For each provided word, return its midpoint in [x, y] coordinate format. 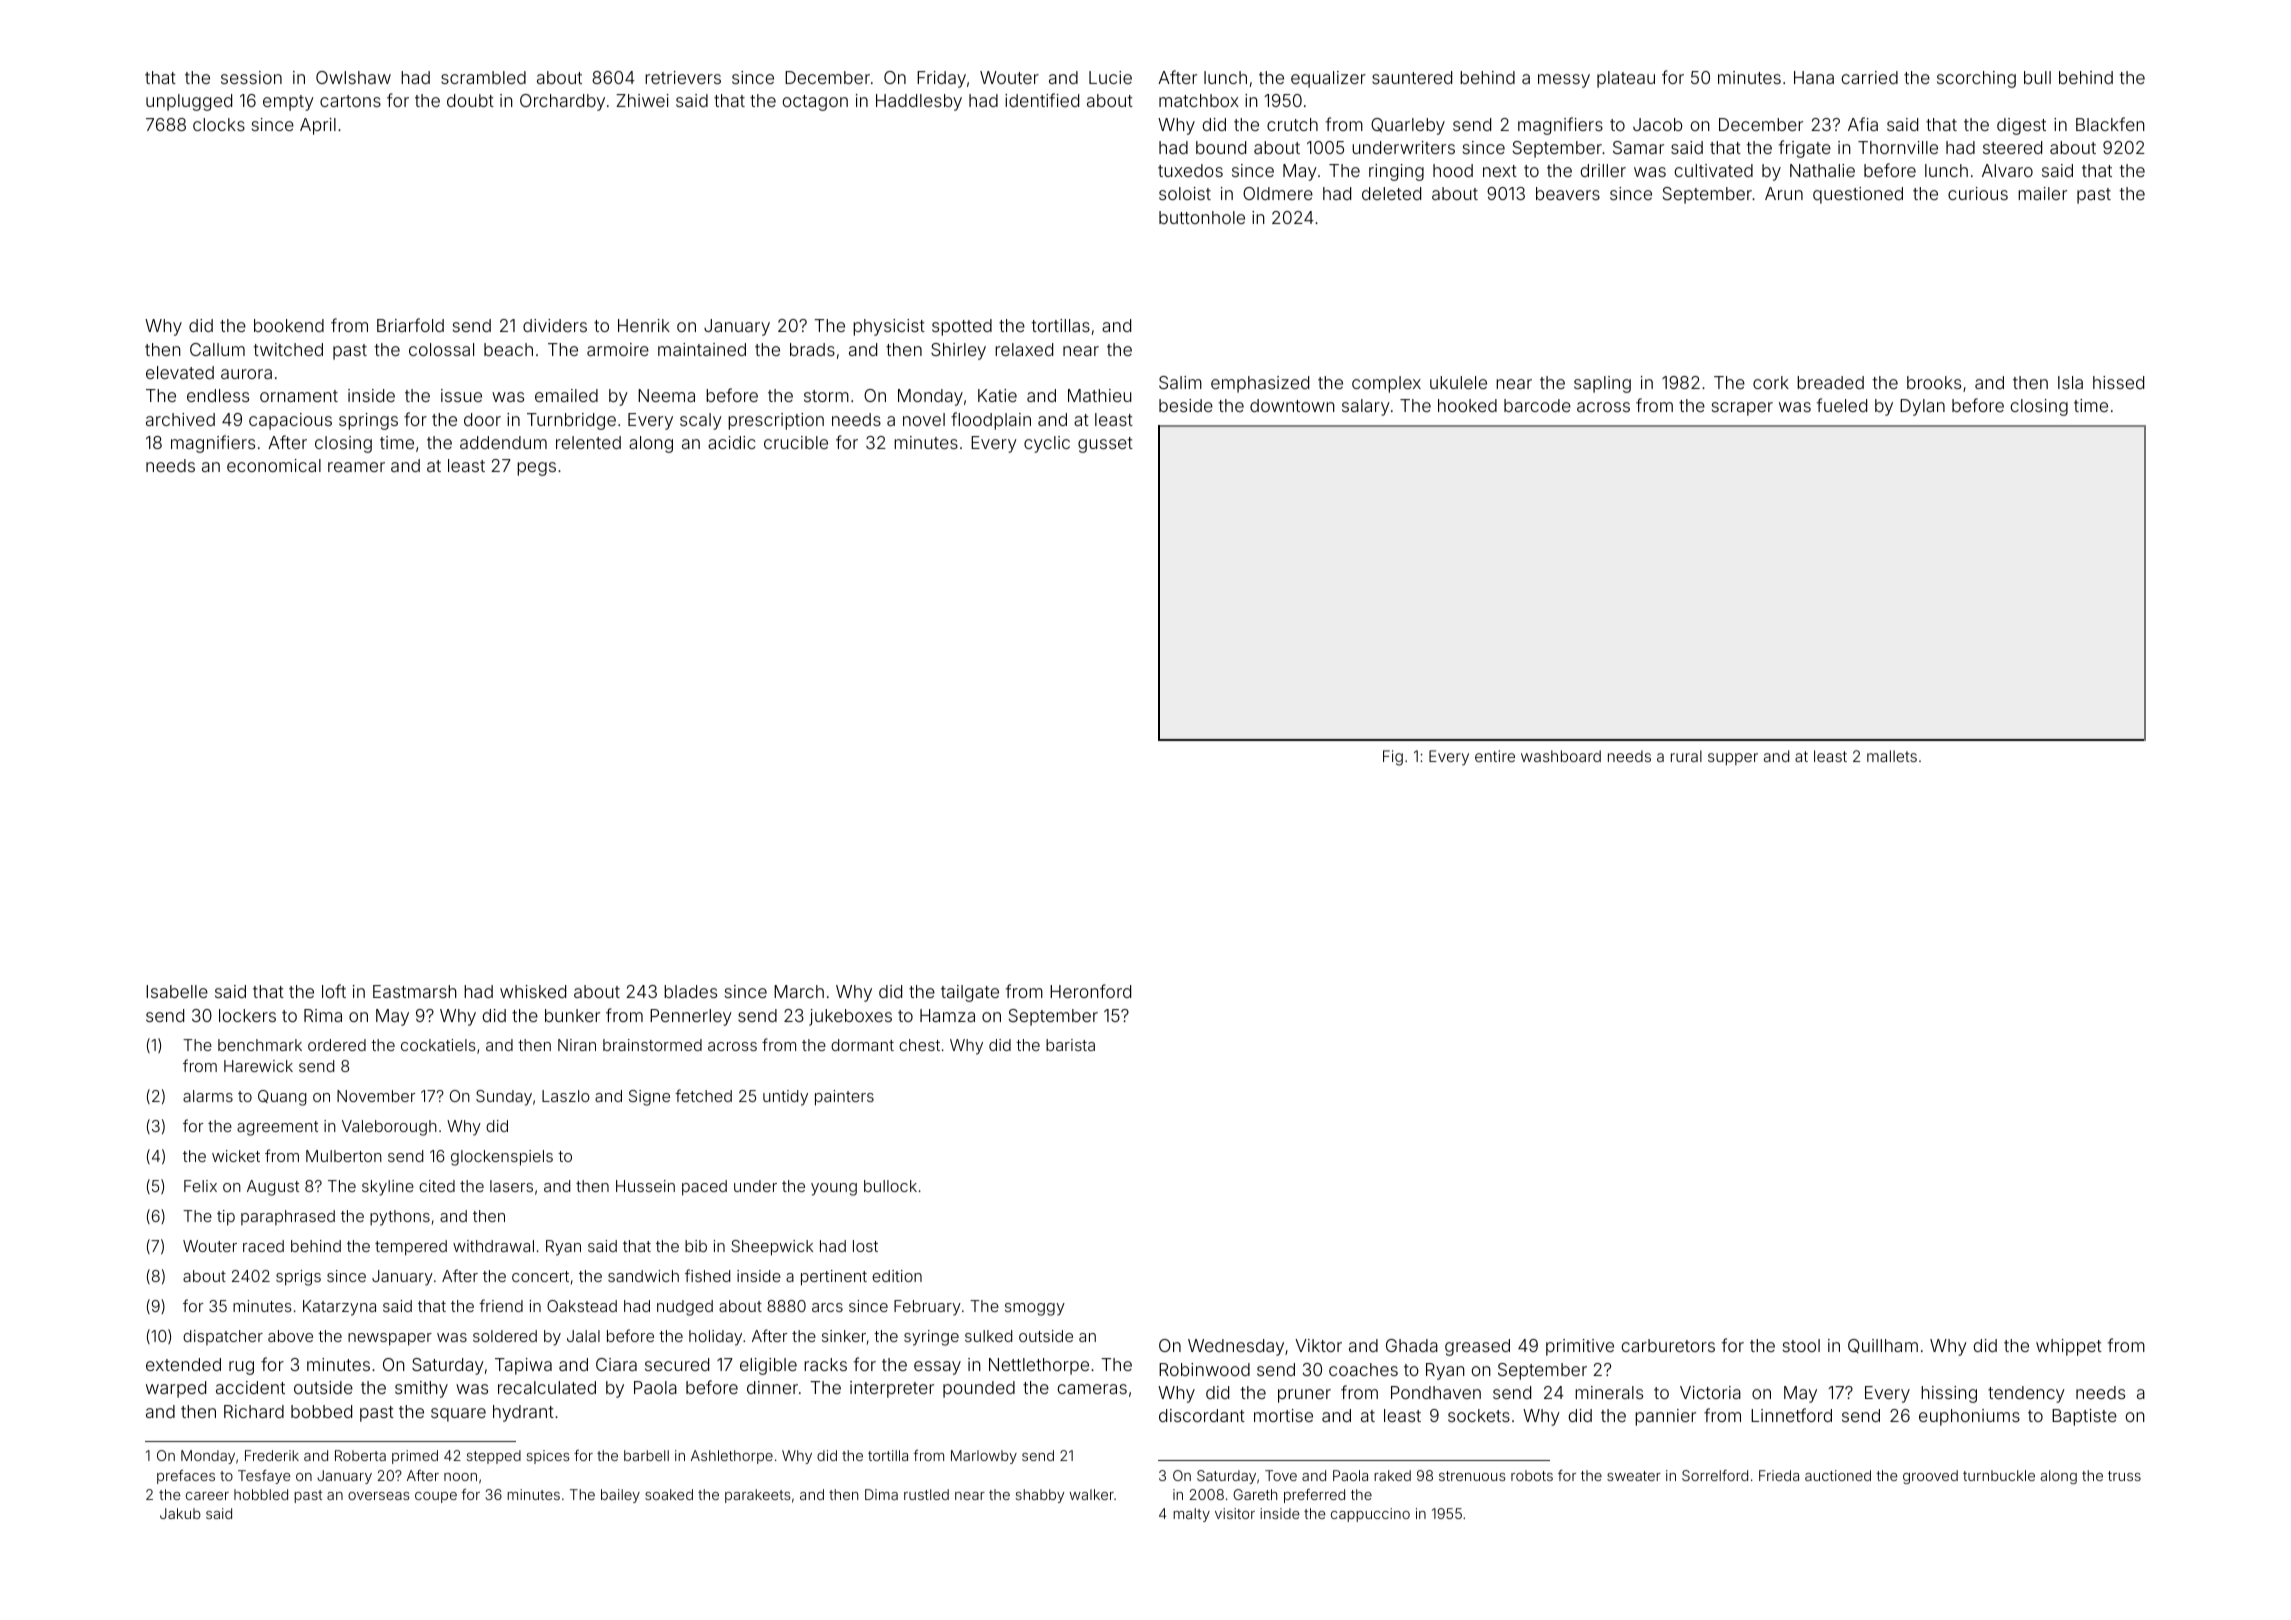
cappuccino [1370, 1515]
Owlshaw [353, 77]
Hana [1814, 77]
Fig [1393, 758]
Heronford [1090, 991]
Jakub [180, 1513]
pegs [536, 469]
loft [334, 991]
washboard [1561, 756]
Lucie [1110, 77]
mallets [1892, 756]
